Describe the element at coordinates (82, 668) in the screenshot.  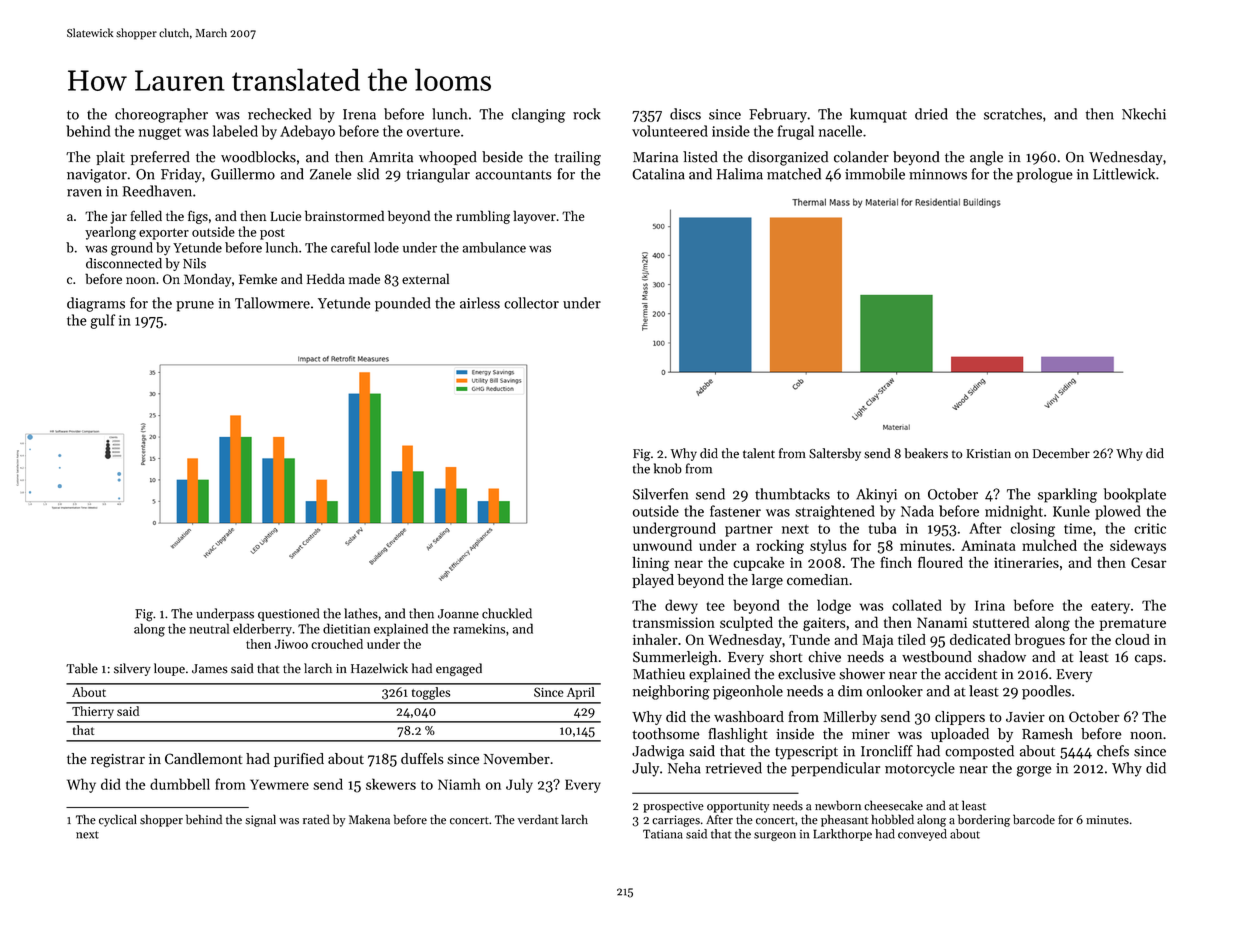
I see `Table` at that location.
